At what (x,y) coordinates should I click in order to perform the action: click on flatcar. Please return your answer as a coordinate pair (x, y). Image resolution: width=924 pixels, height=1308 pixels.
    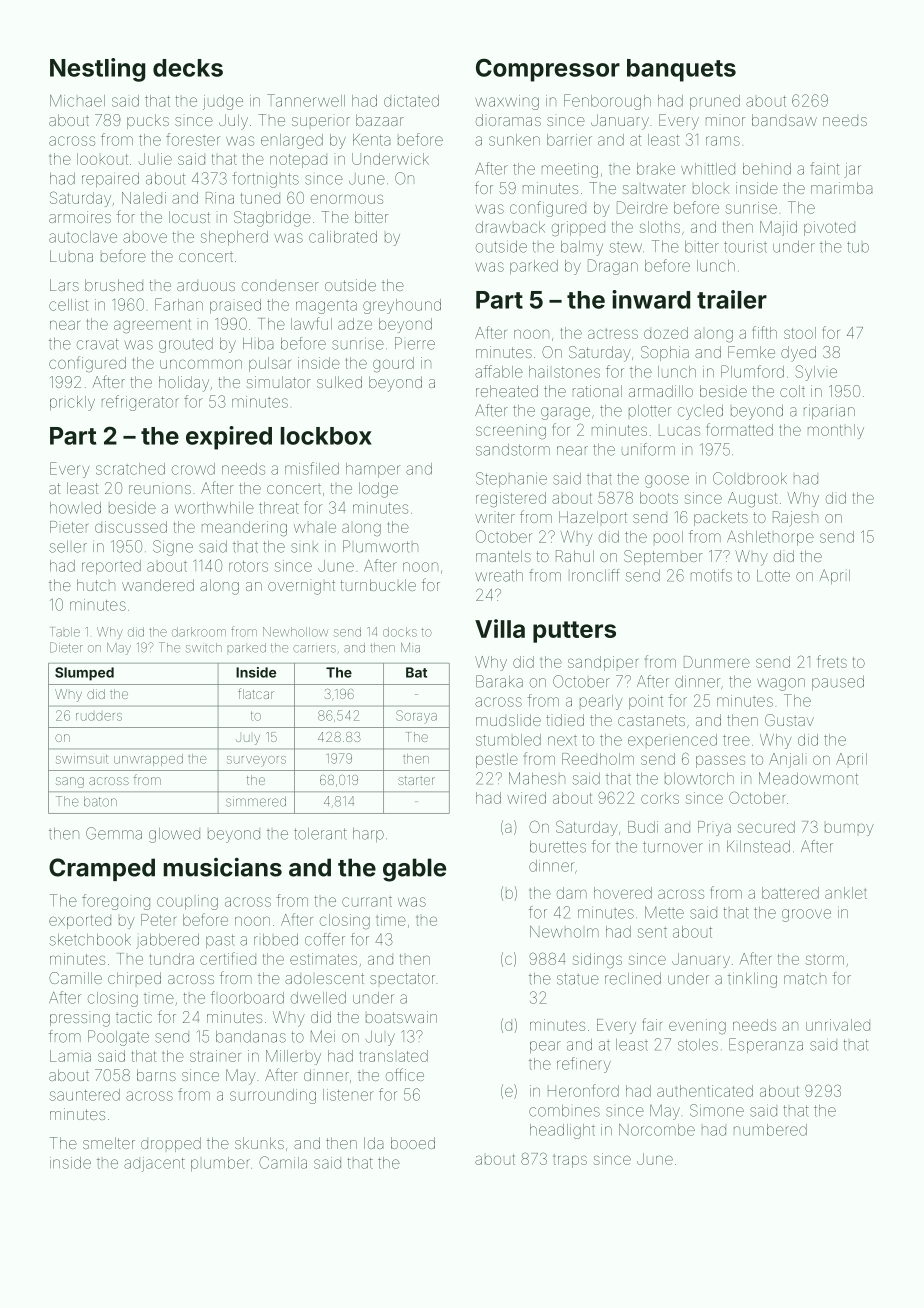
    Looking at the image, I should click on (256, 693).
